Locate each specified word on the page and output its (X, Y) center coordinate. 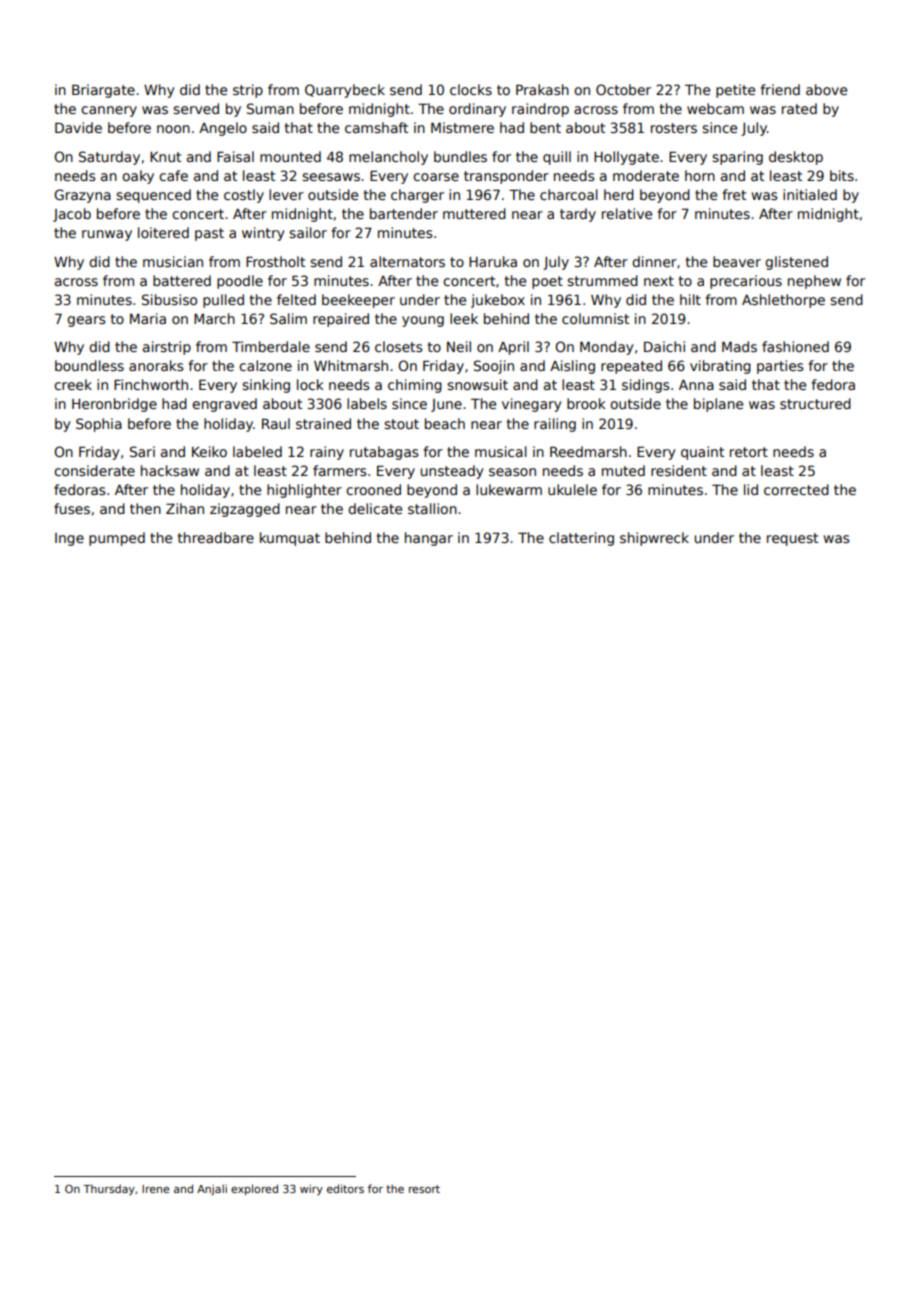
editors (345, 1188)
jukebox (498, 301)
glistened (796, 263)
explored (254, 1189)
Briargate (103, 91)
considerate (94, 470)
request (792, 539)
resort (424, 1189)
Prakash (542, 89)
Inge (69, 539)
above (826, 89)
